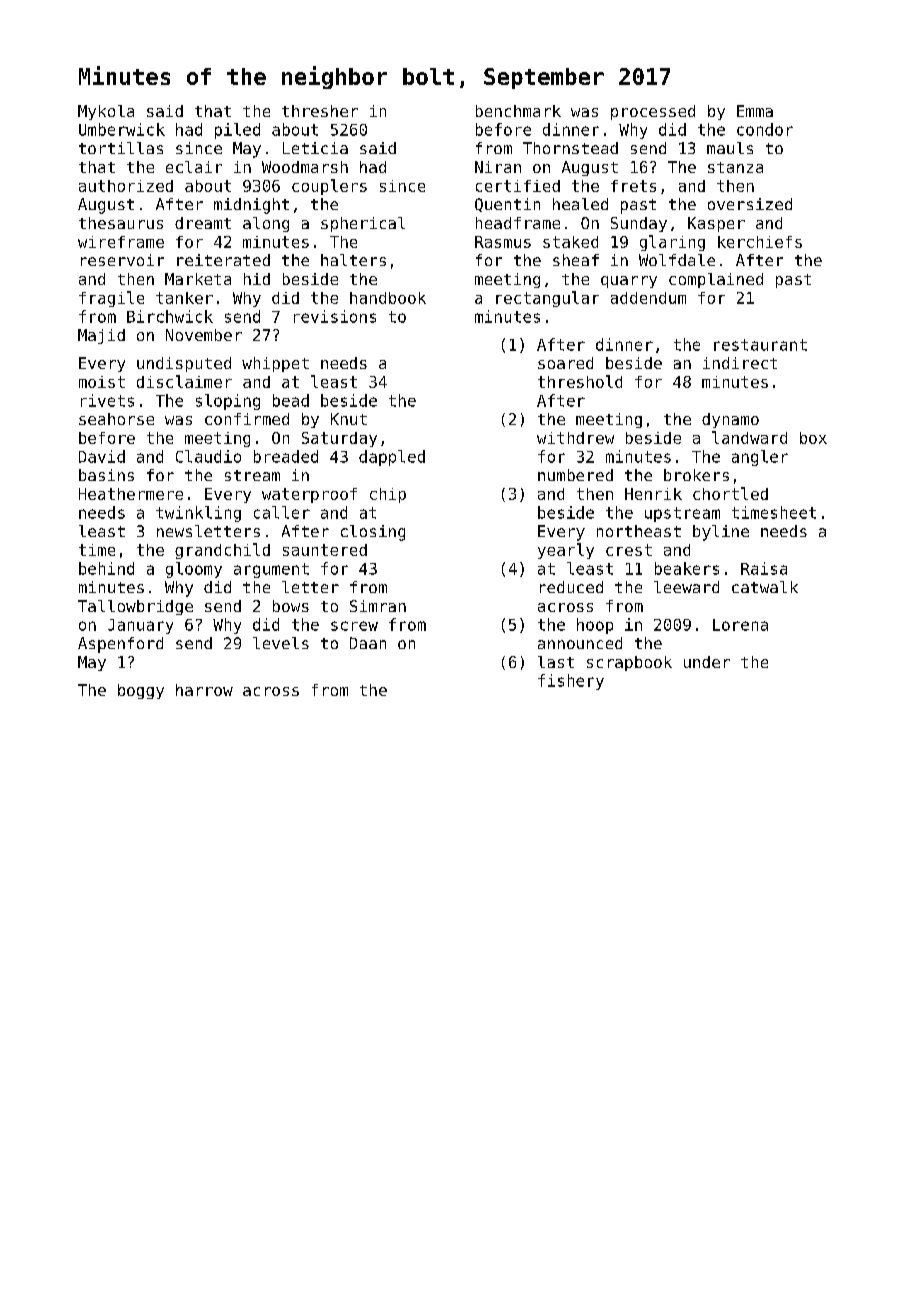 The width and height of the screenshot is (908, 1316). What do you see at coordinates (237, 131) in the screenshot?
I see `piled` at bounding box center [237, 131].
